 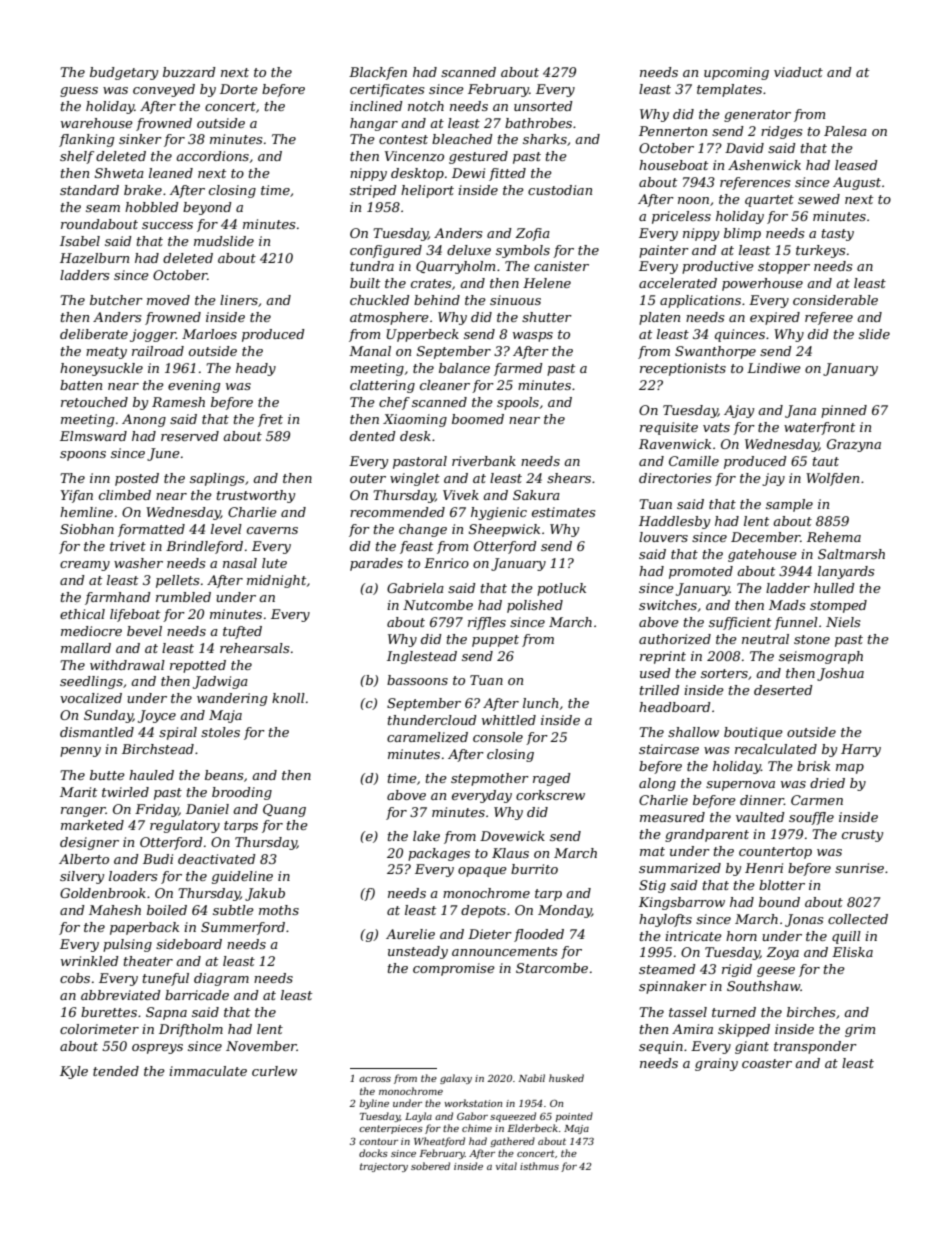 I want to click on announcements, so click(x=504, y=951).
